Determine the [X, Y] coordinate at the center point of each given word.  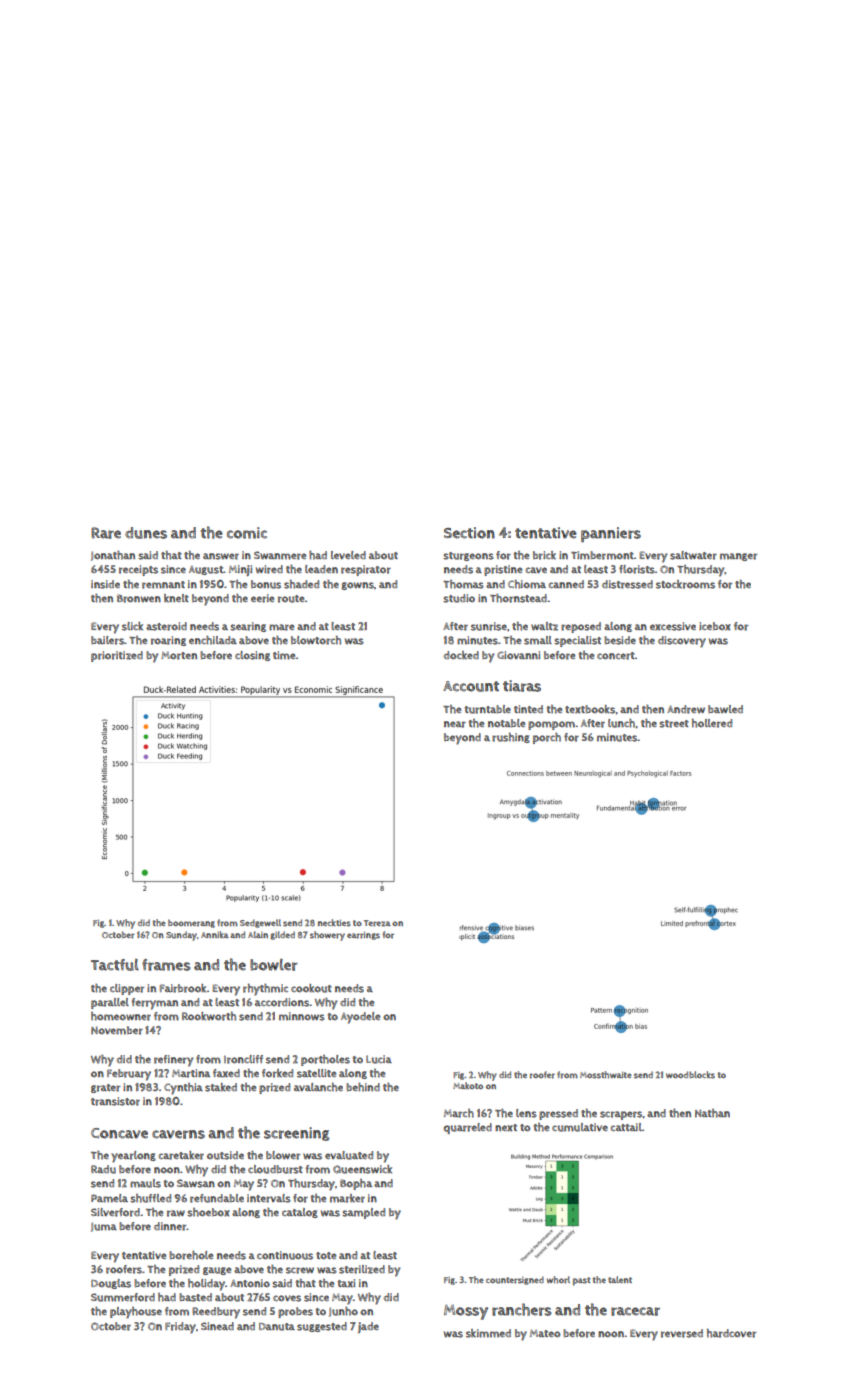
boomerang [191, 924]
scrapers [621, 1115]
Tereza [377, 923]
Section [469, 533]
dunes [146, 533]
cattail [626, 1127]
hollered [712, 723]
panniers [611, 535]
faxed [226, 1073]
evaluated [349, 1155]
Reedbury [216, 1313]
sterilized [362, 1269]
